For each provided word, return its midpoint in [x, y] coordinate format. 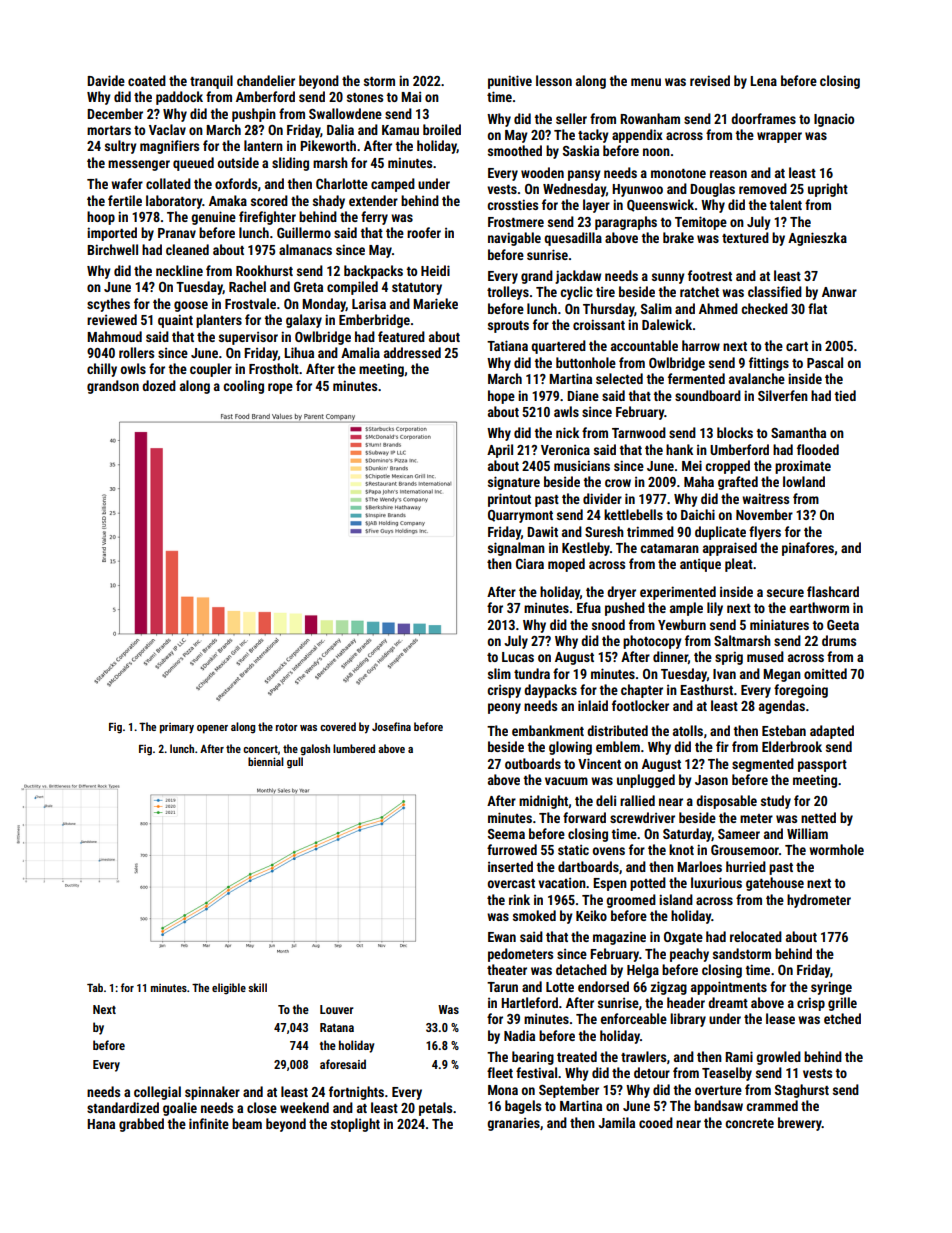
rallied [637, 800]
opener [212, 729]
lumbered [354, 748]
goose [191, 306]
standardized [123, 1107]
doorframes [763, 118]
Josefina [391, 726]
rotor [287, 727]
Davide [106, 80]
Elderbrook [792, 746]
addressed [412, 352]
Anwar [839, 292]
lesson [554, 80]
